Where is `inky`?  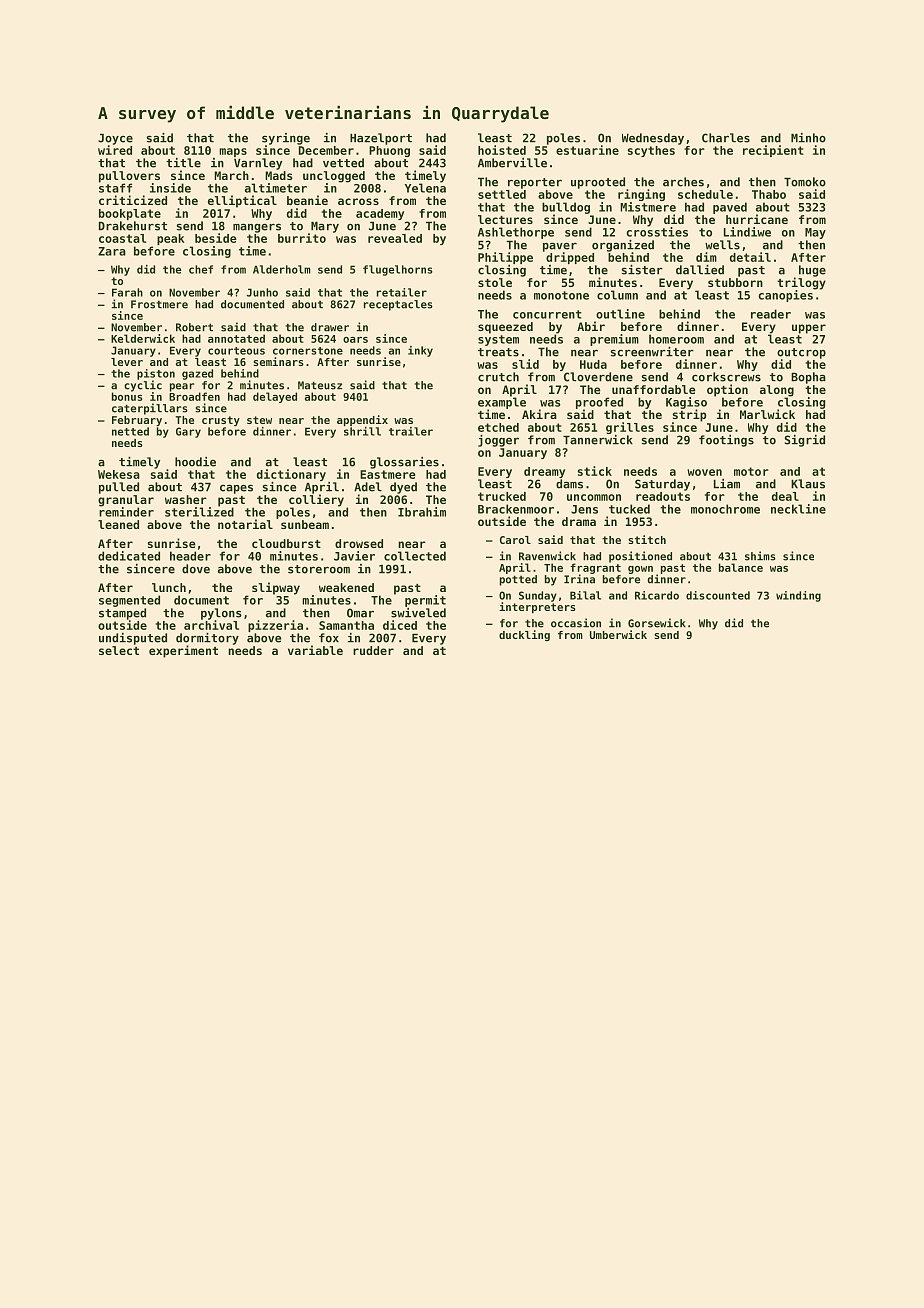 inky is located at coordinates (420, 351).
